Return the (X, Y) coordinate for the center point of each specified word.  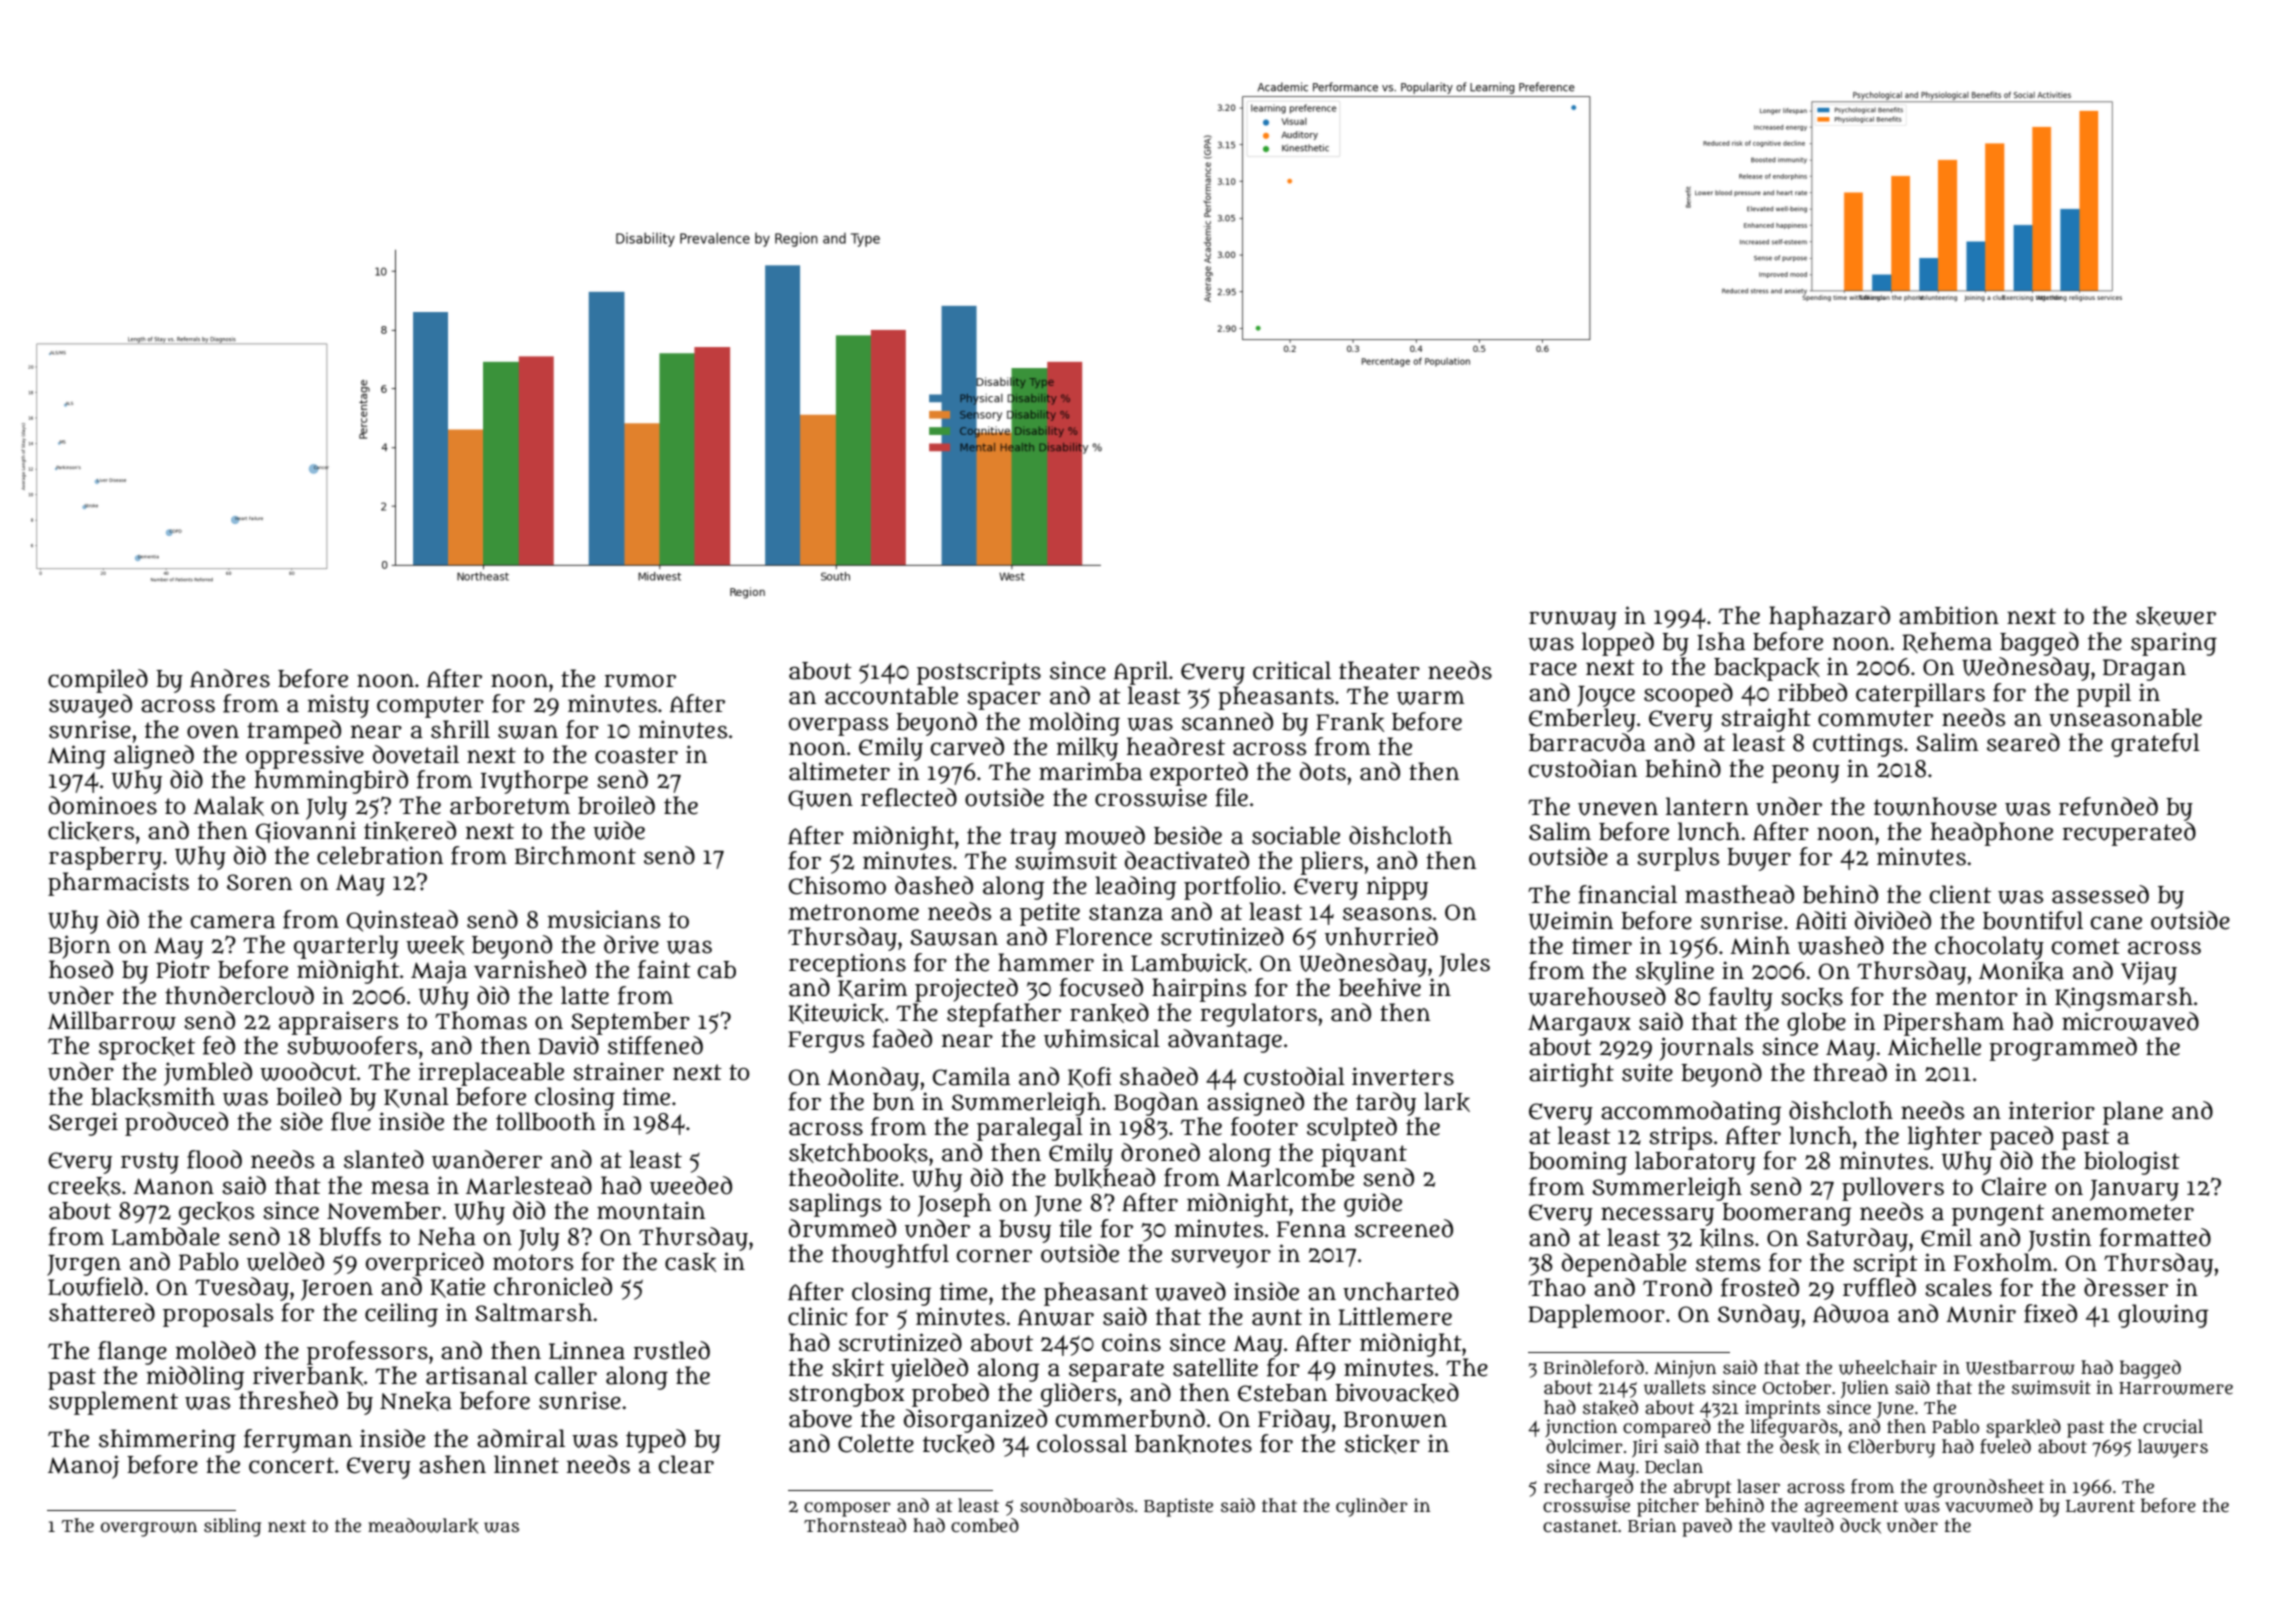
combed (985, 1525)
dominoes (103, 805)
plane (2133, 1113)
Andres (230, 678)
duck (1860, 1526)
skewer (2176, 616)
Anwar (1056, 1317)
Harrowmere (2176, 1388)
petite (1050, 914)
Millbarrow (112, 1020)
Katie (457, 1287)
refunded (2108, 806)
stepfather (1004, 1015)
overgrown (149, 1529)
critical (1292, 670)
